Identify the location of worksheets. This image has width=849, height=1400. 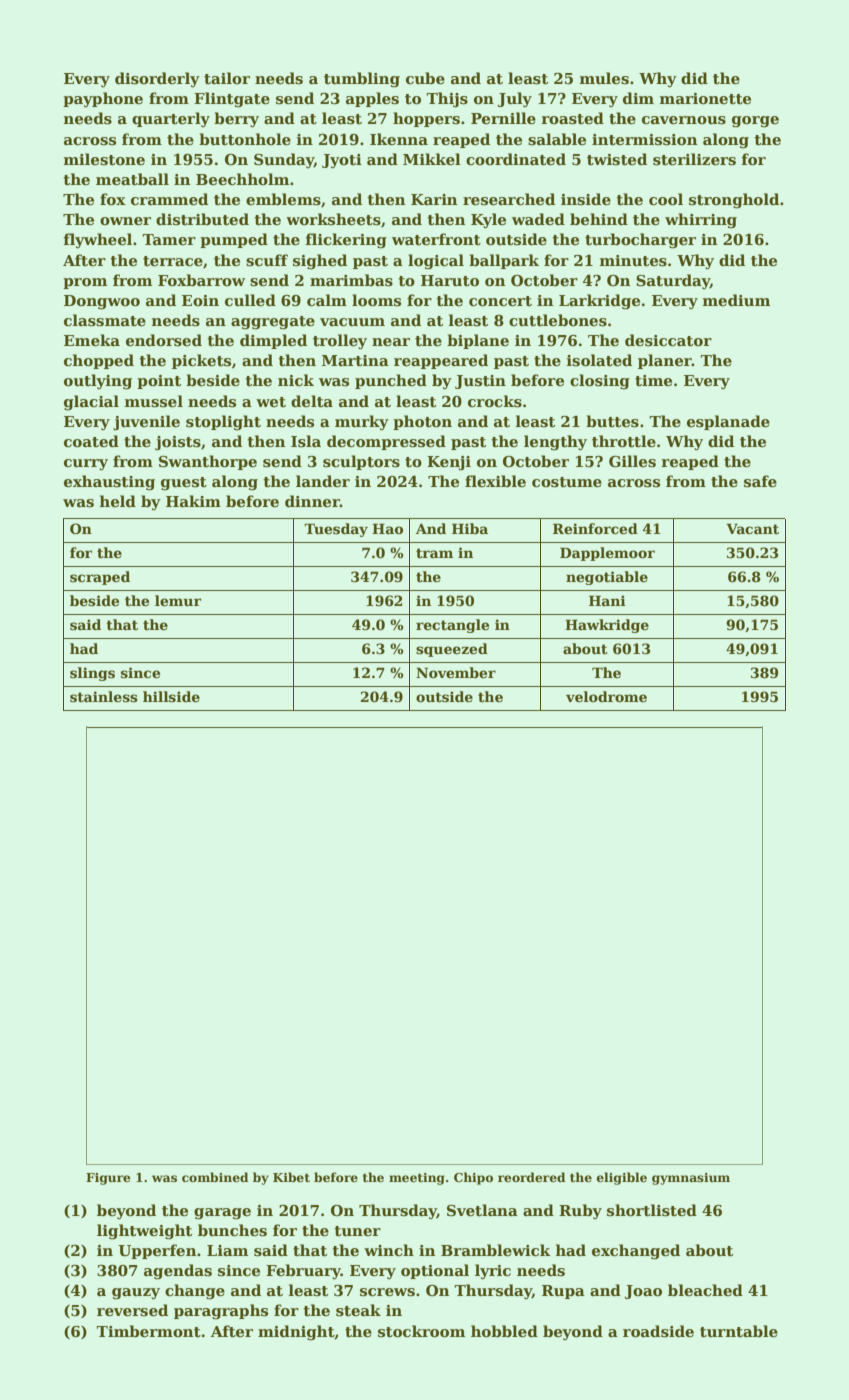
(333, 219).
